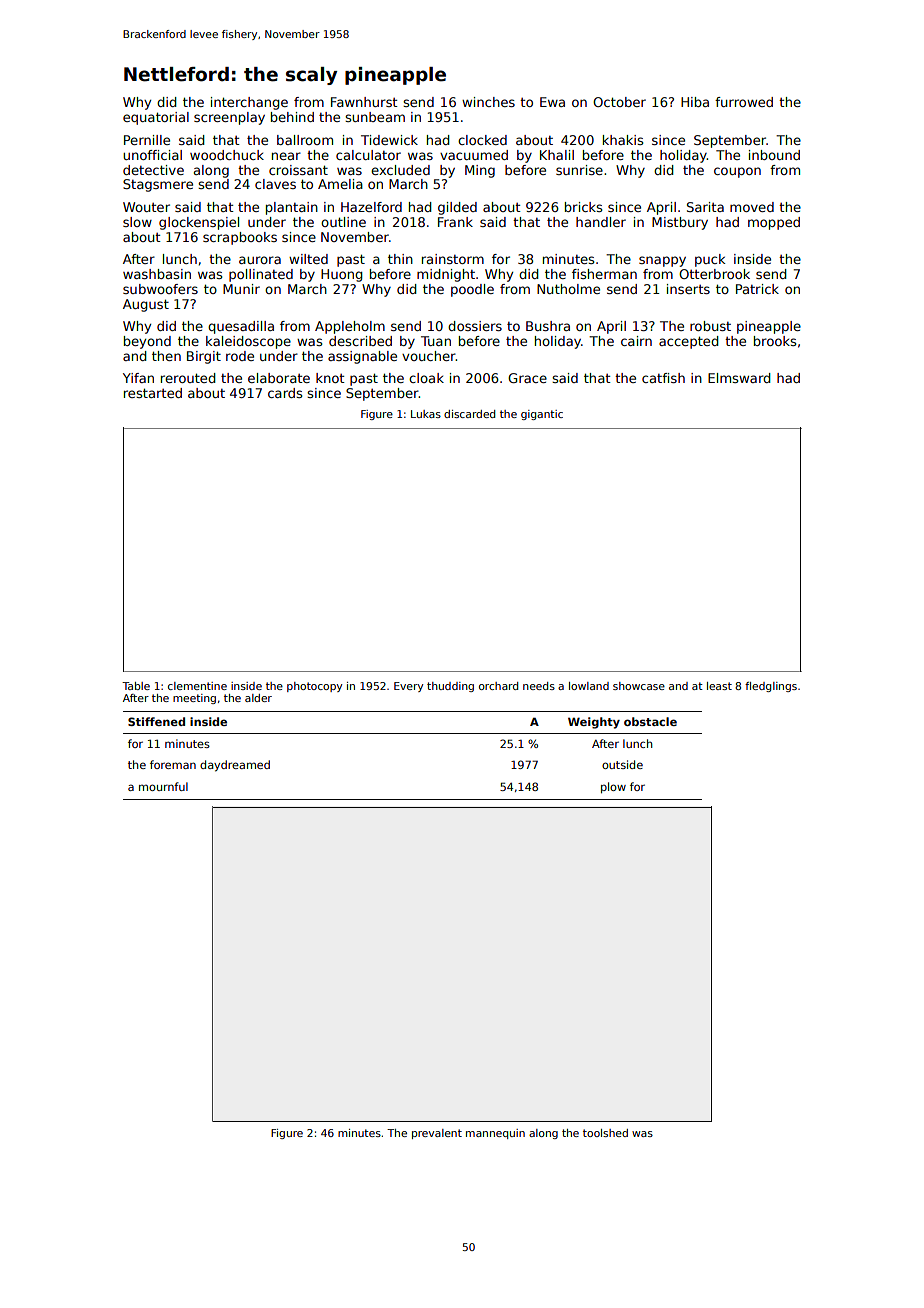 Image resolution: width=924 pixels, height=1308 pixels. I want to click on showcase, so click(639, 686).
